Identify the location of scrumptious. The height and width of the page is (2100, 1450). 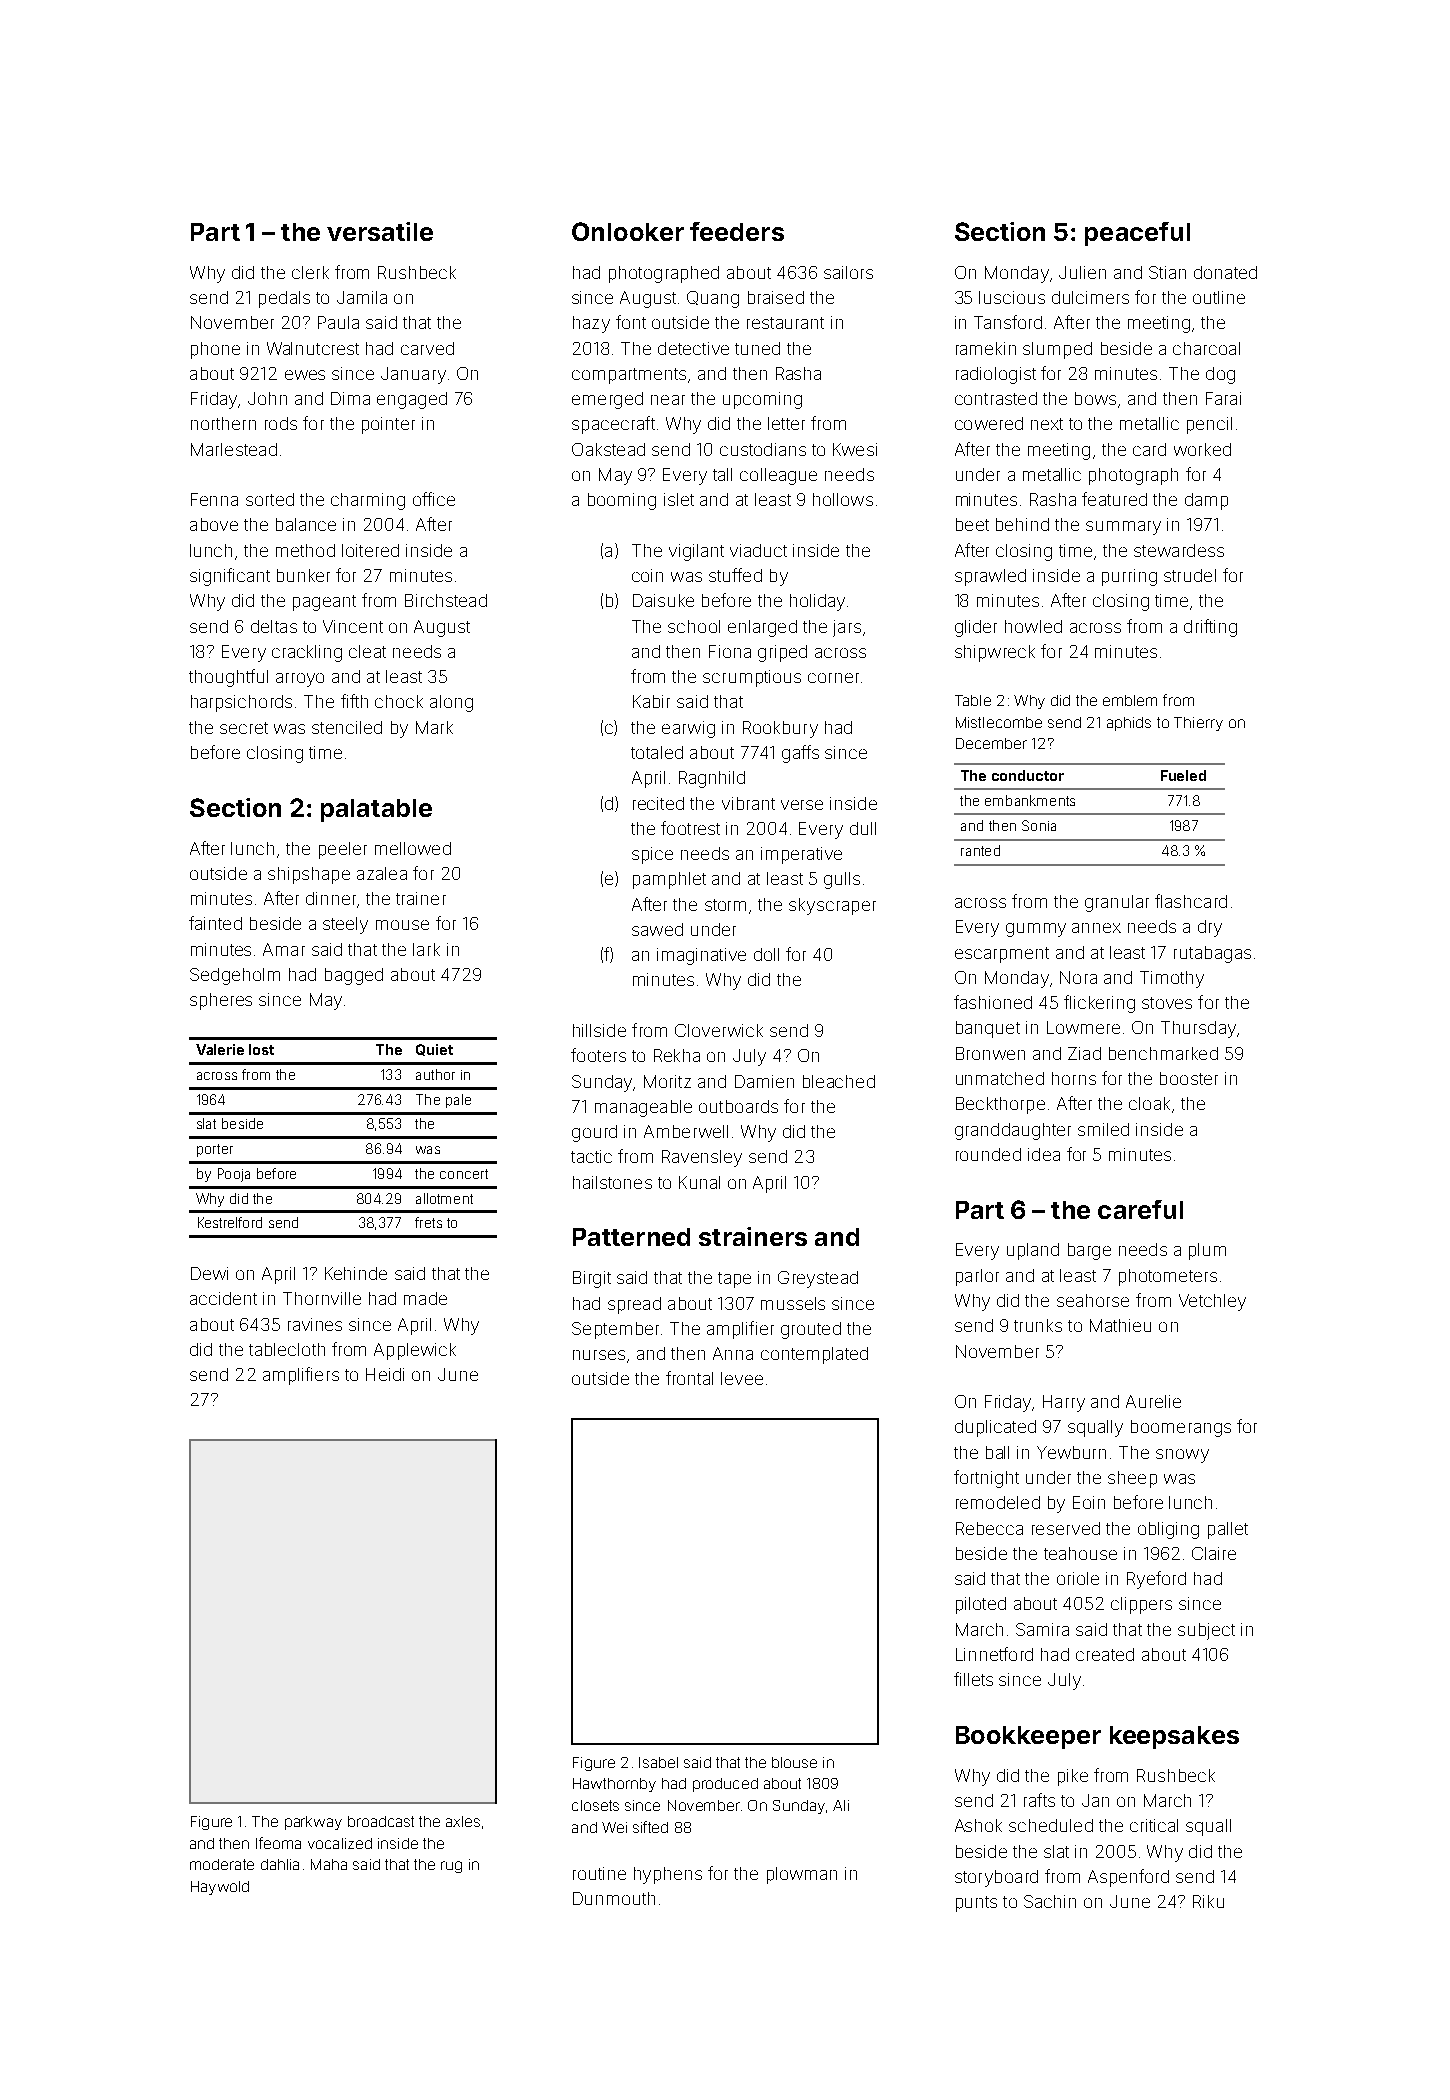
(752, 678).
